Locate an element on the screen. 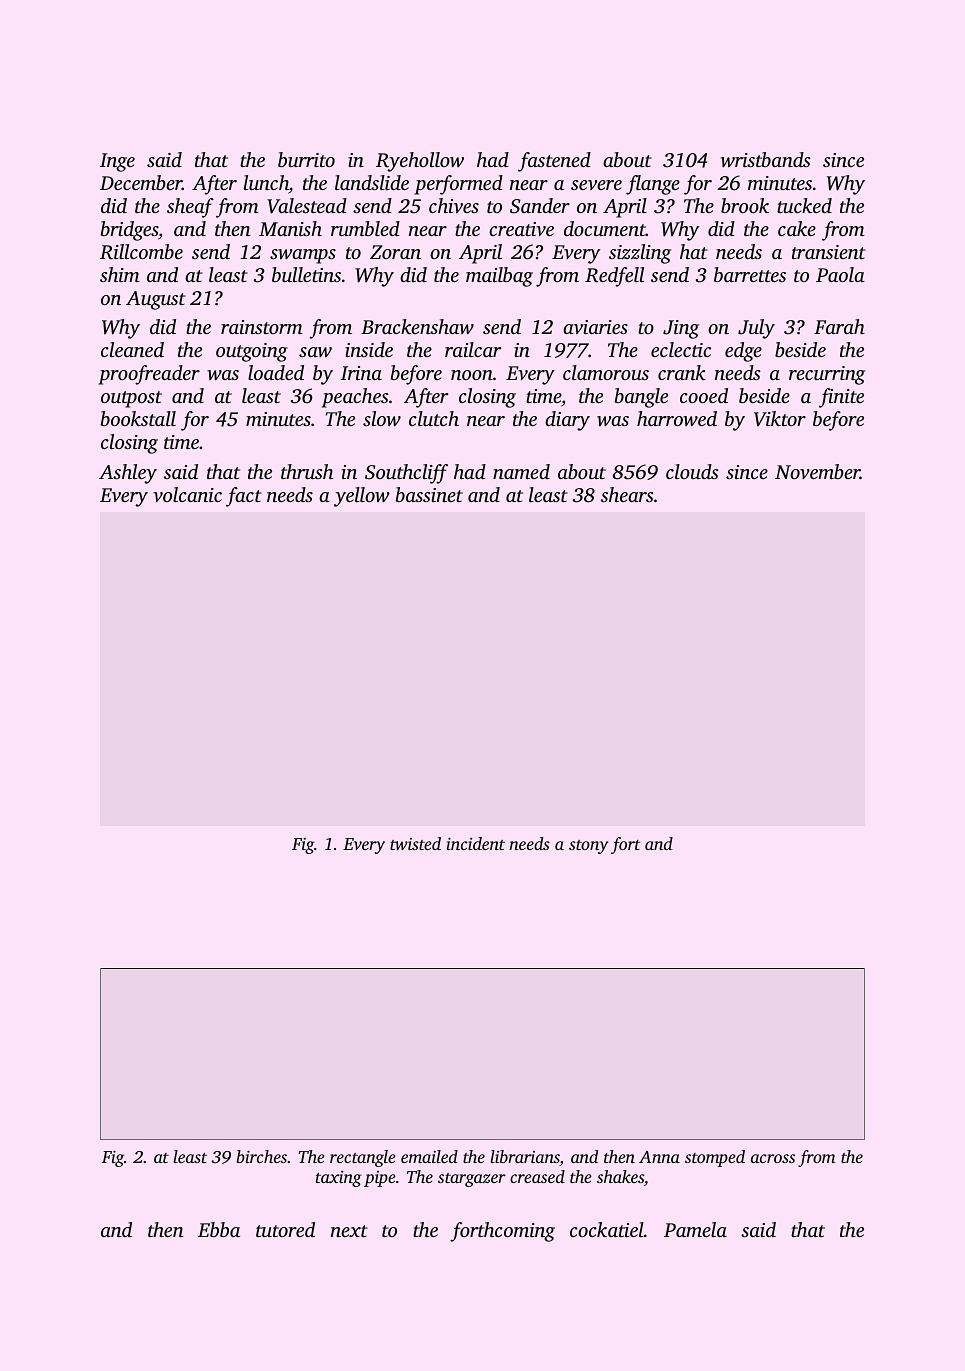  stomped is located at coordinates (715, 1158).
